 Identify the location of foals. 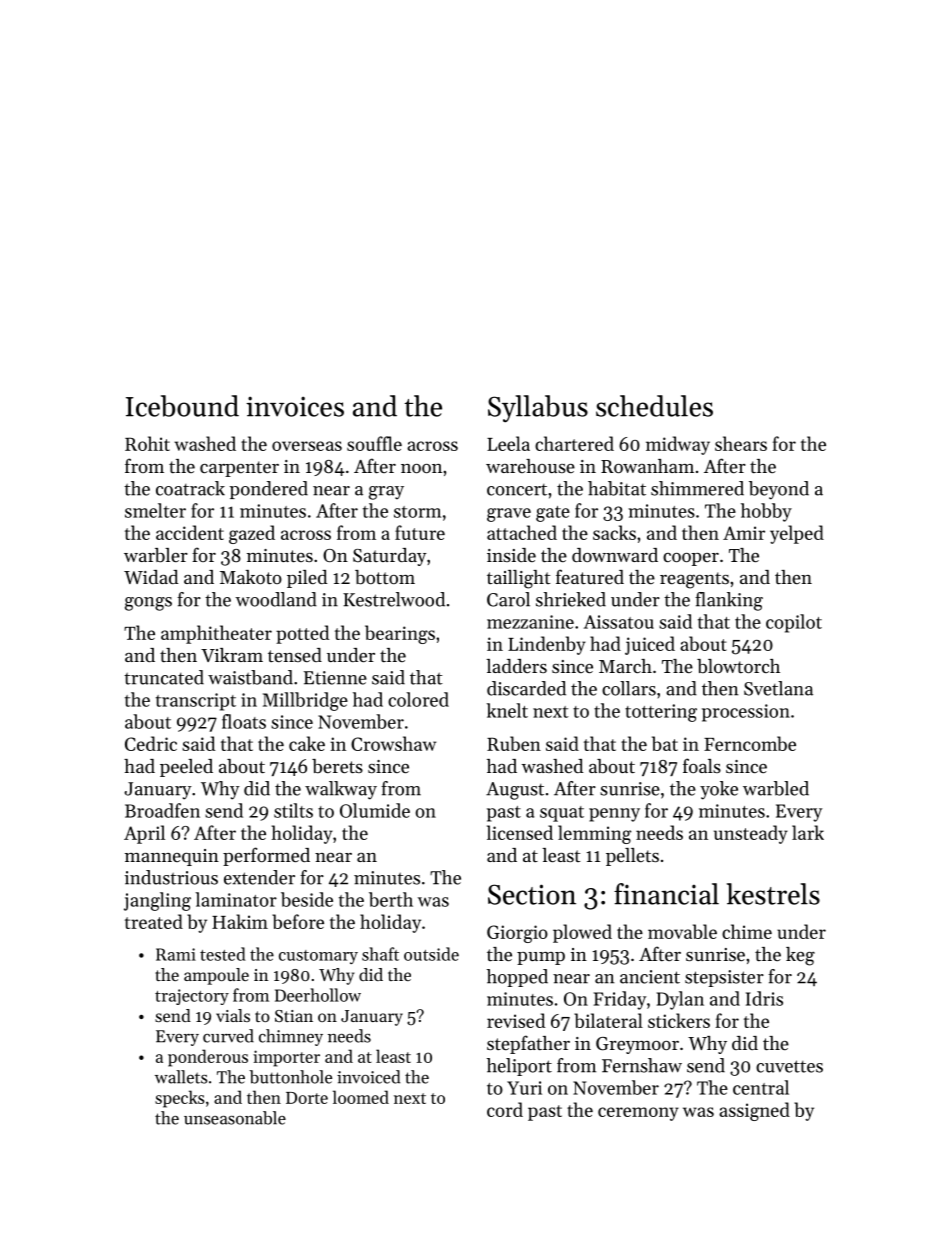
(702, 765).
